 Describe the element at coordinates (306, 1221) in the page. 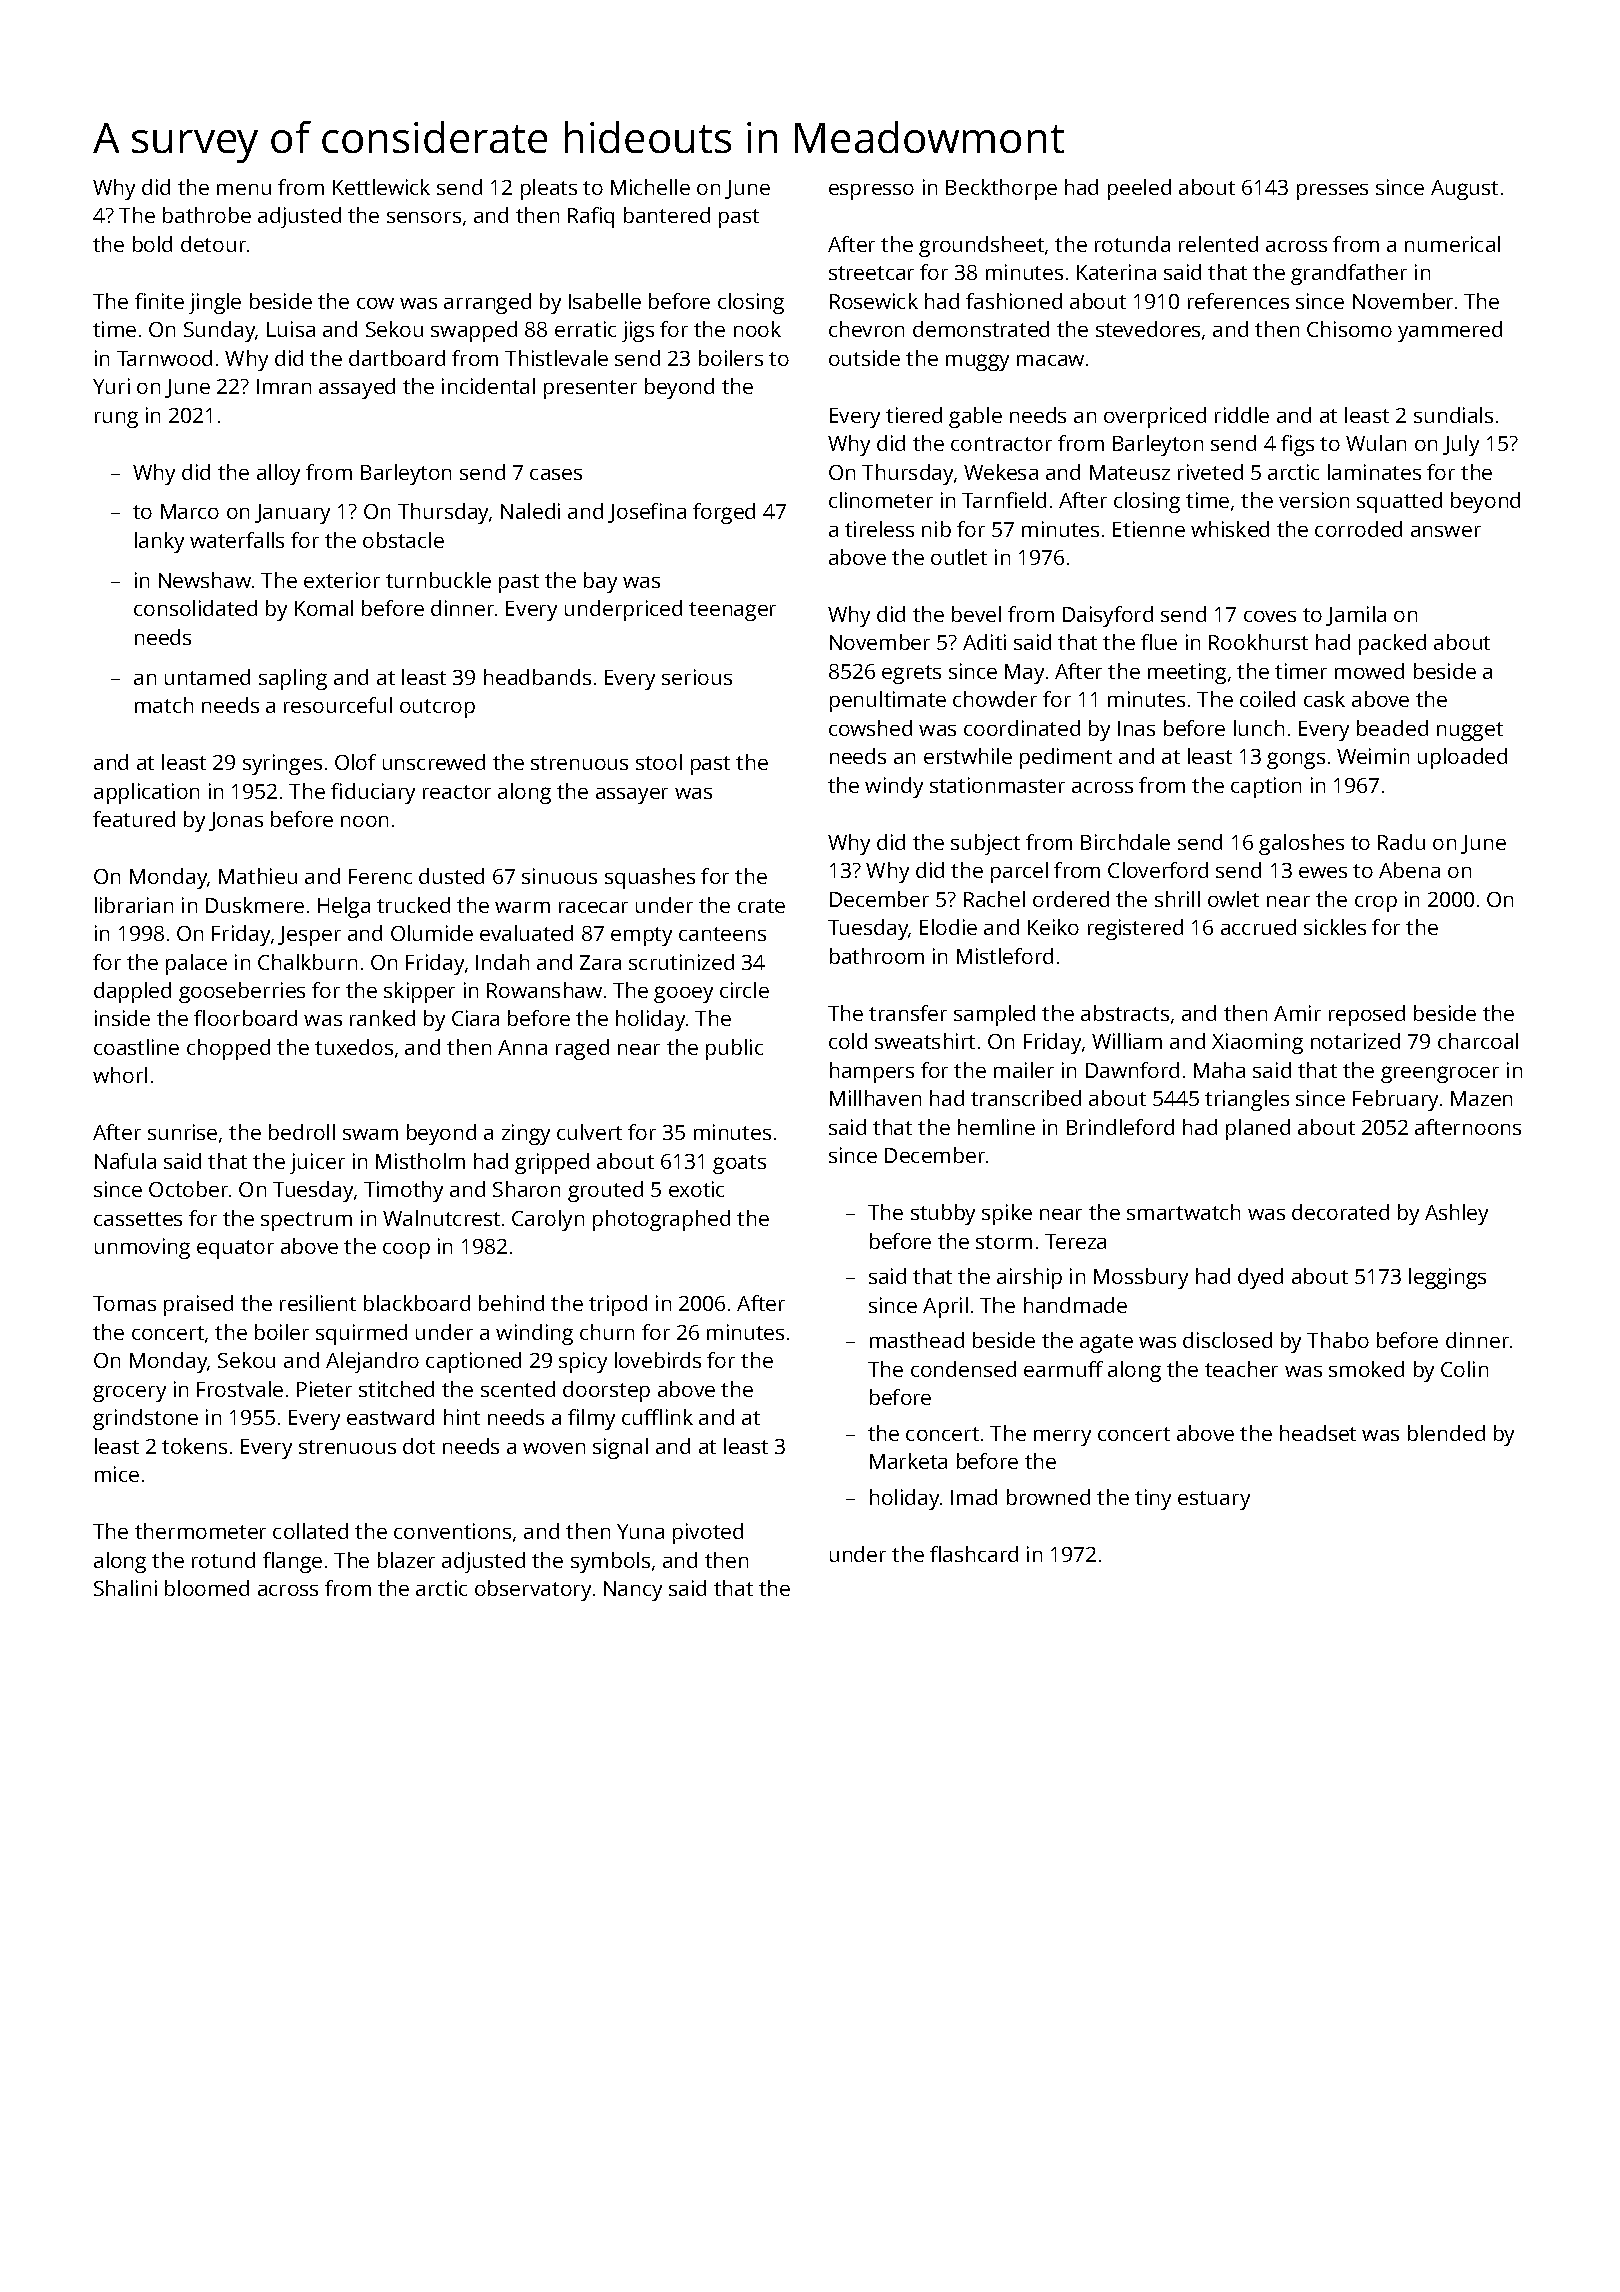

I see `spectrum` at that location.
